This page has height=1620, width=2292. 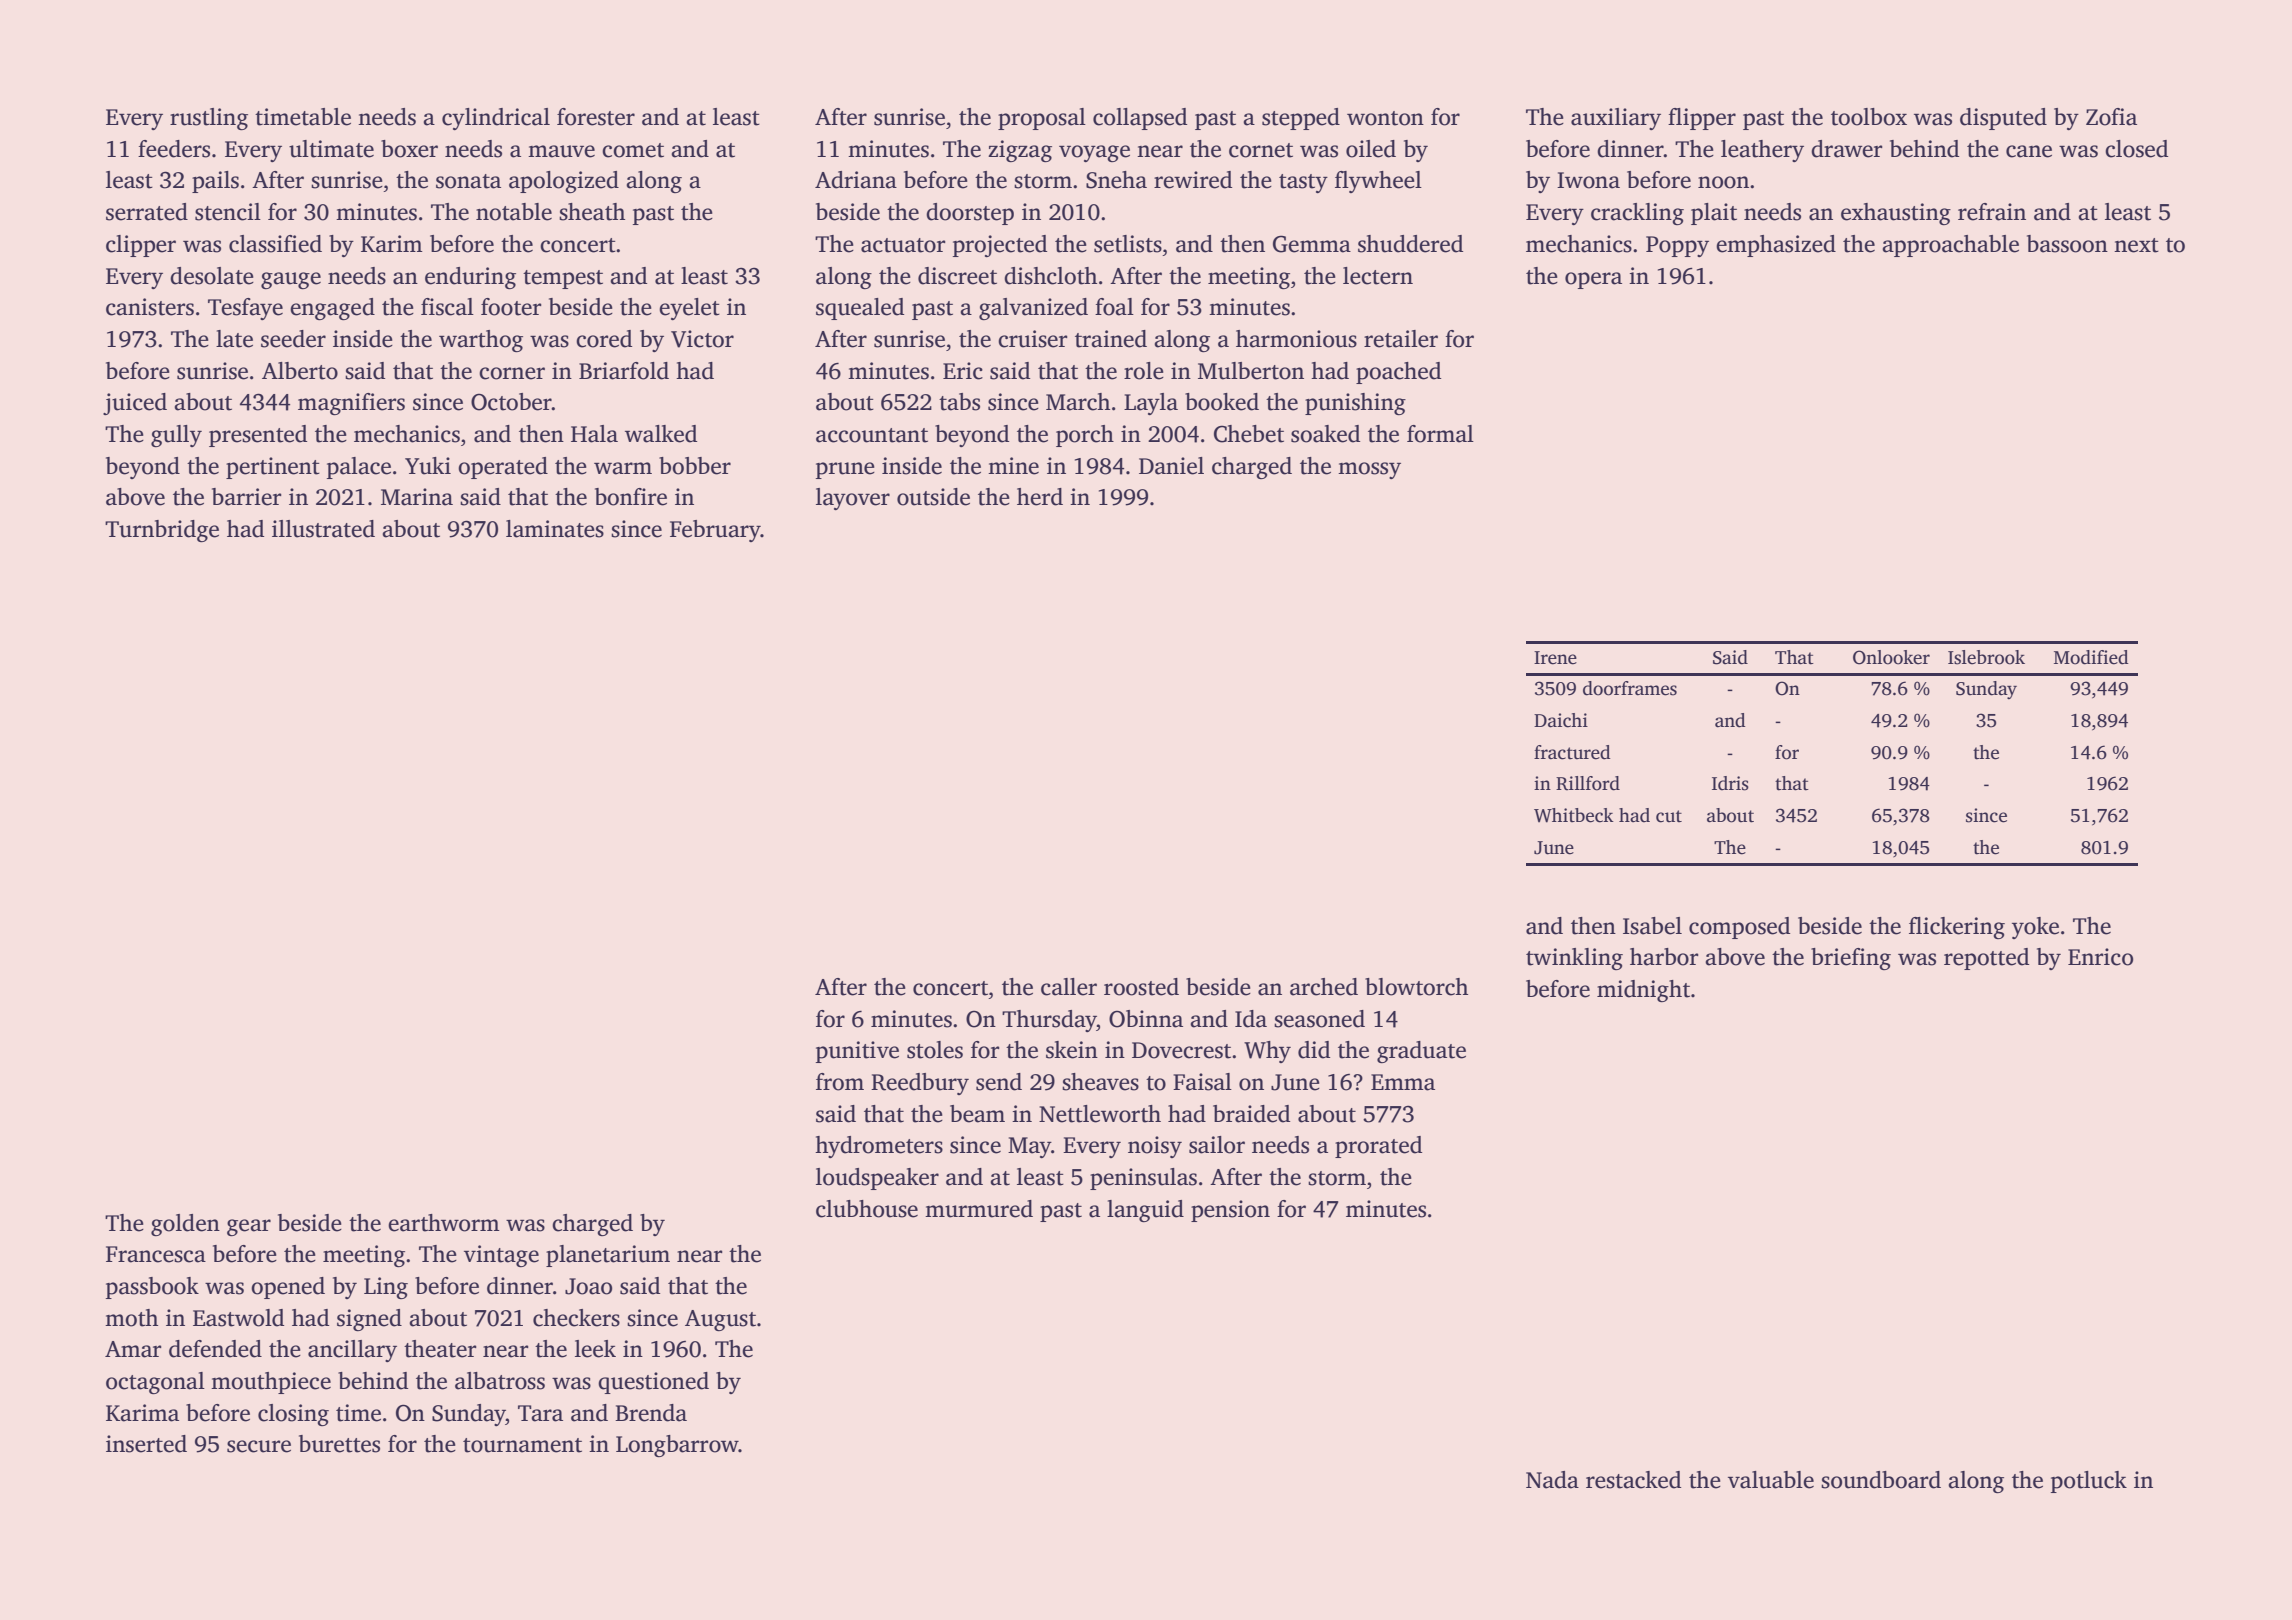 I want to click on Onlooker, so click(x=1891, y=657).
